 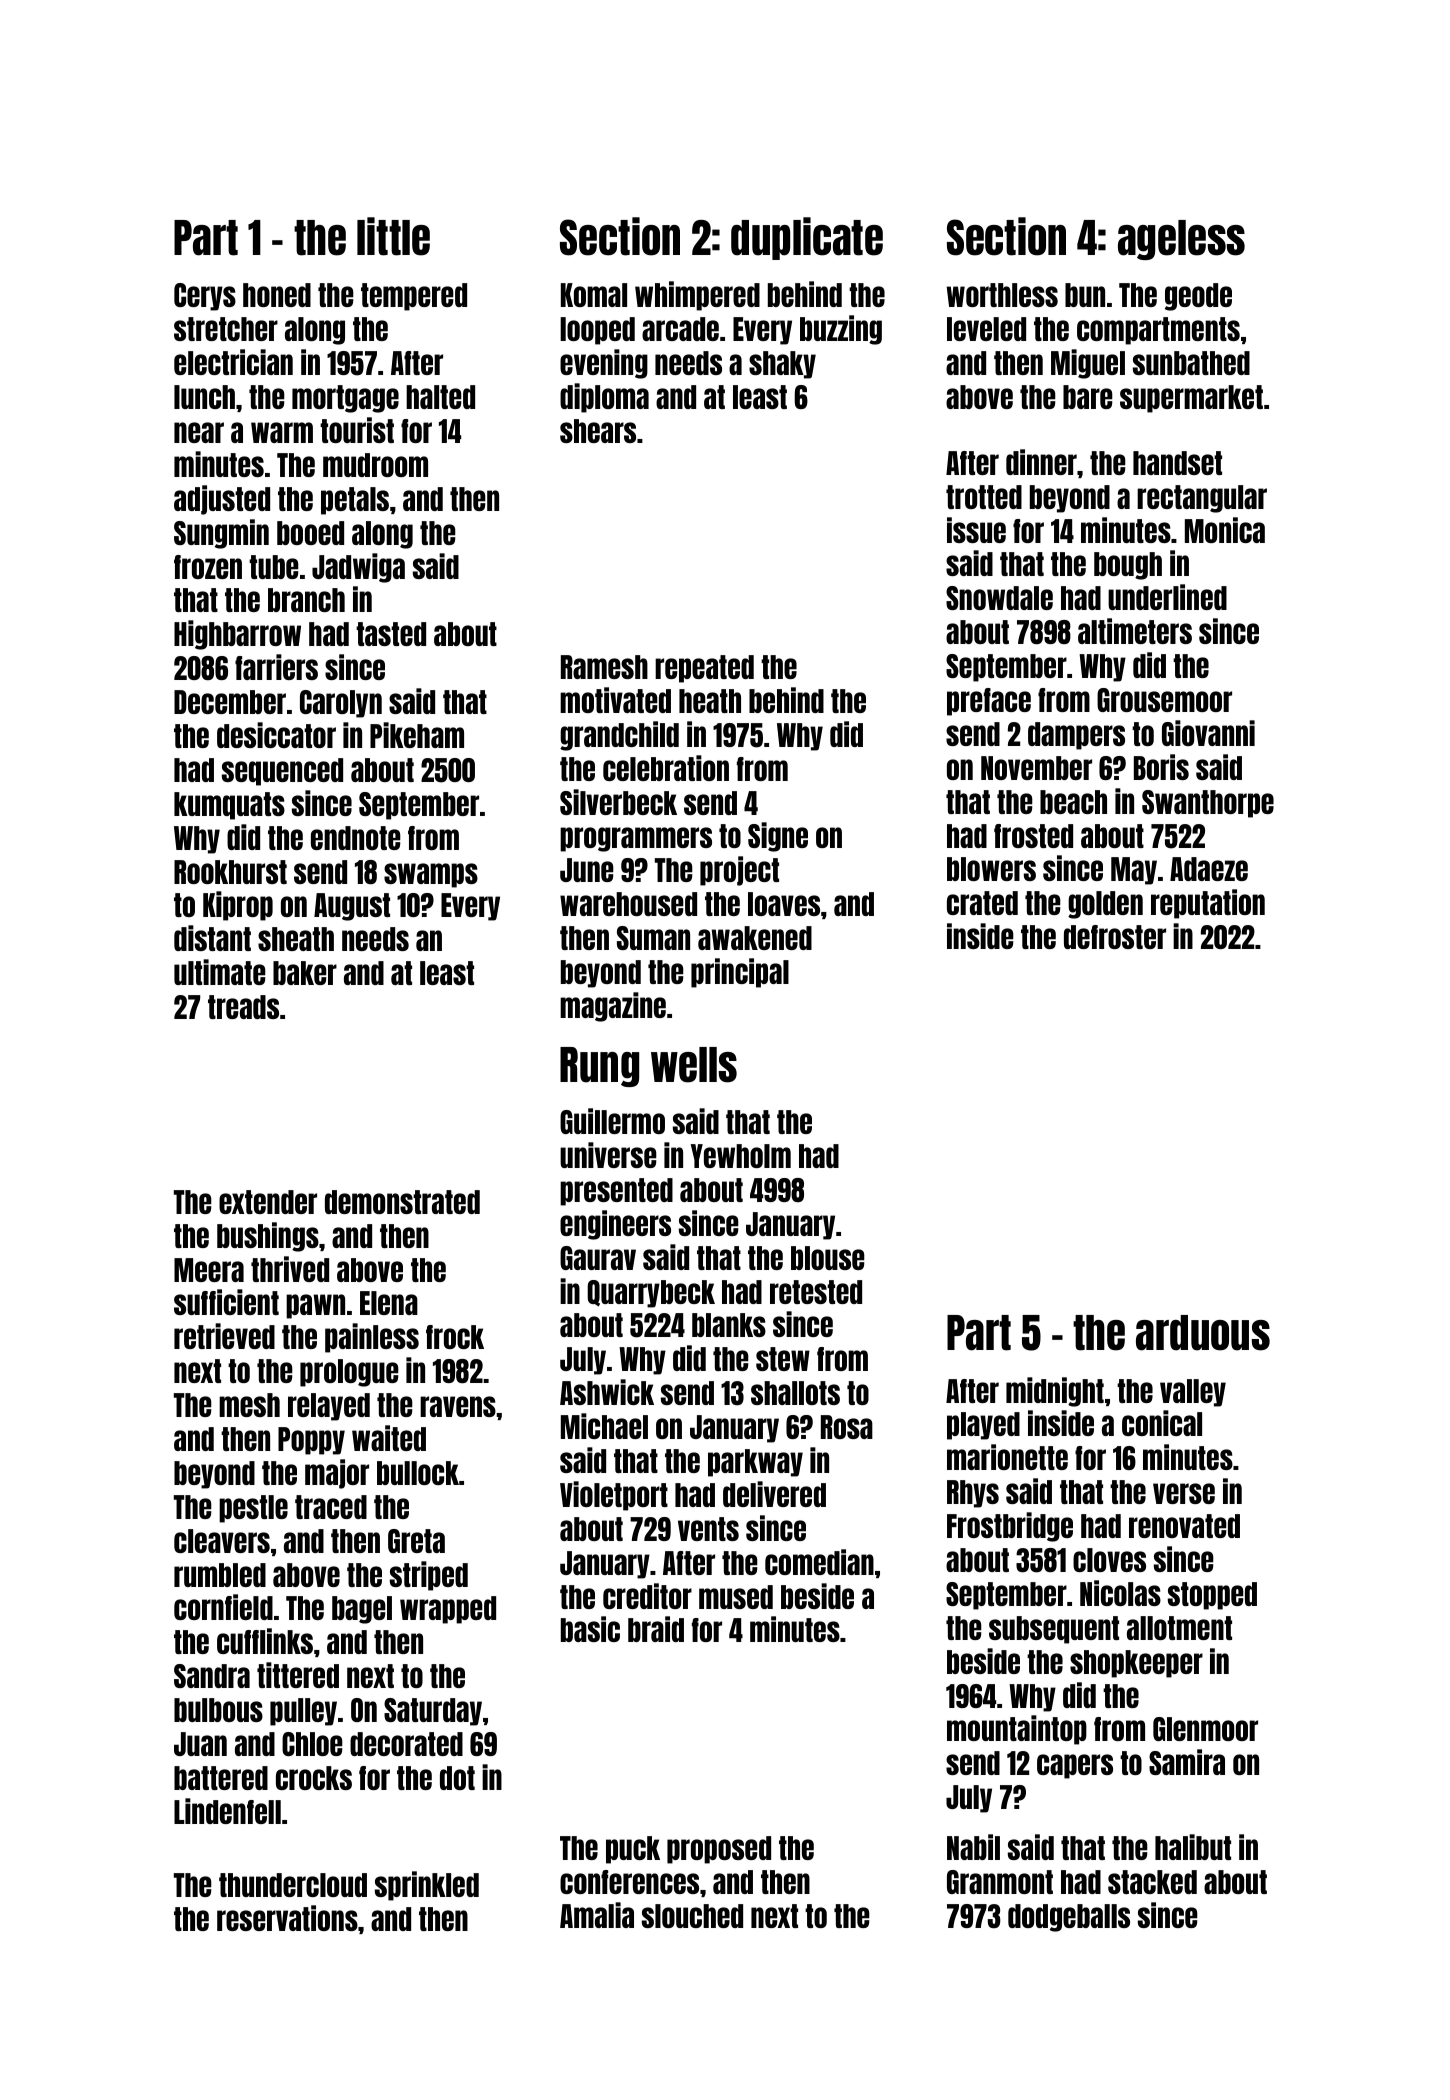 I want to click on Meera, so click(x=209, y=1270).
